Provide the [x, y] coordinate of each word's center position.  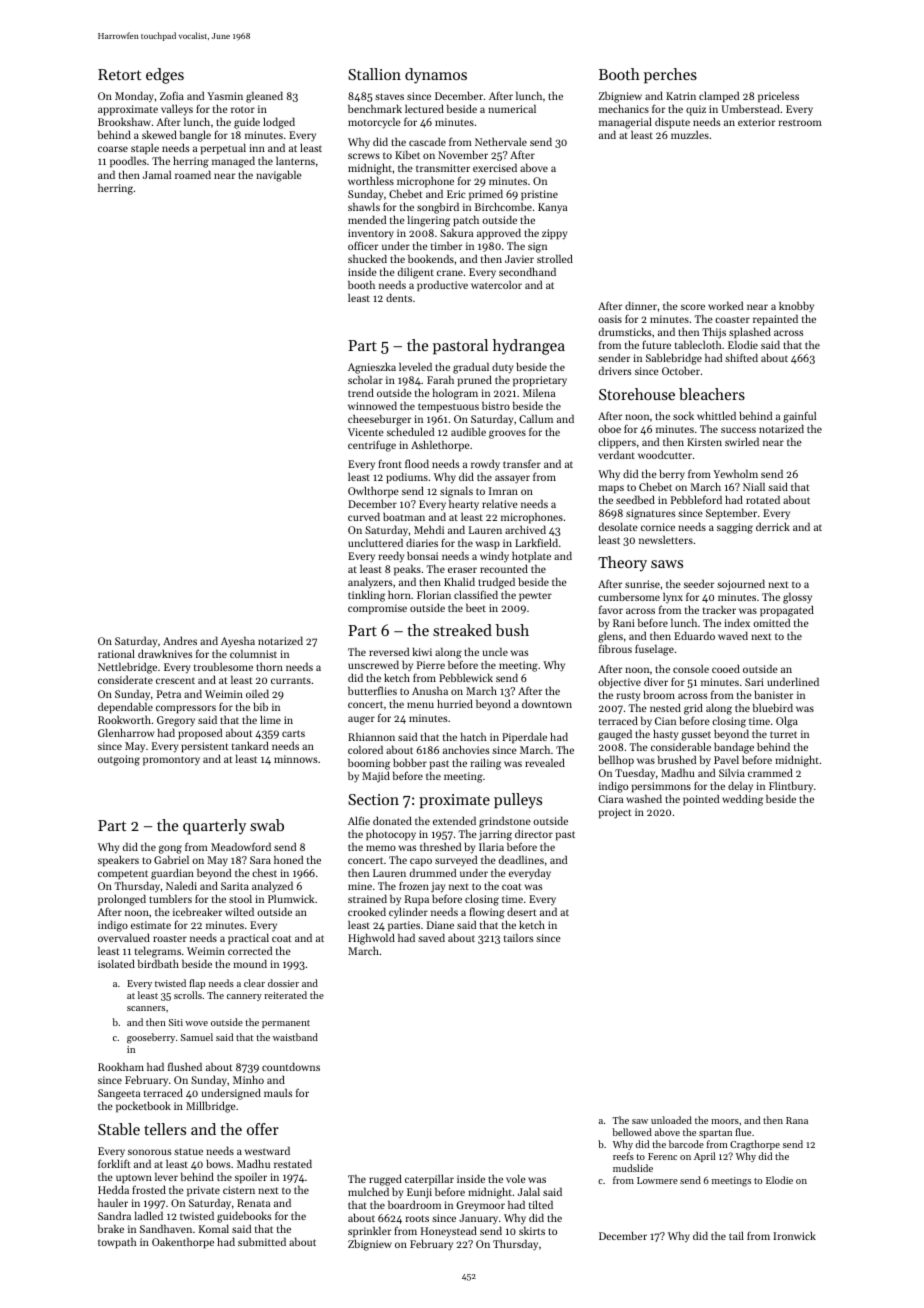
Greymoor [480, 1206]
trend [361, 392]
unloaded [671, 1120]
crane [450, 273]
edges [165, 76]
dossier [283, 983]
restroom [800, 122]
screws [364, 156]
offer [263, 1129]
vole [516, 1178]
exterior [756, 122]
